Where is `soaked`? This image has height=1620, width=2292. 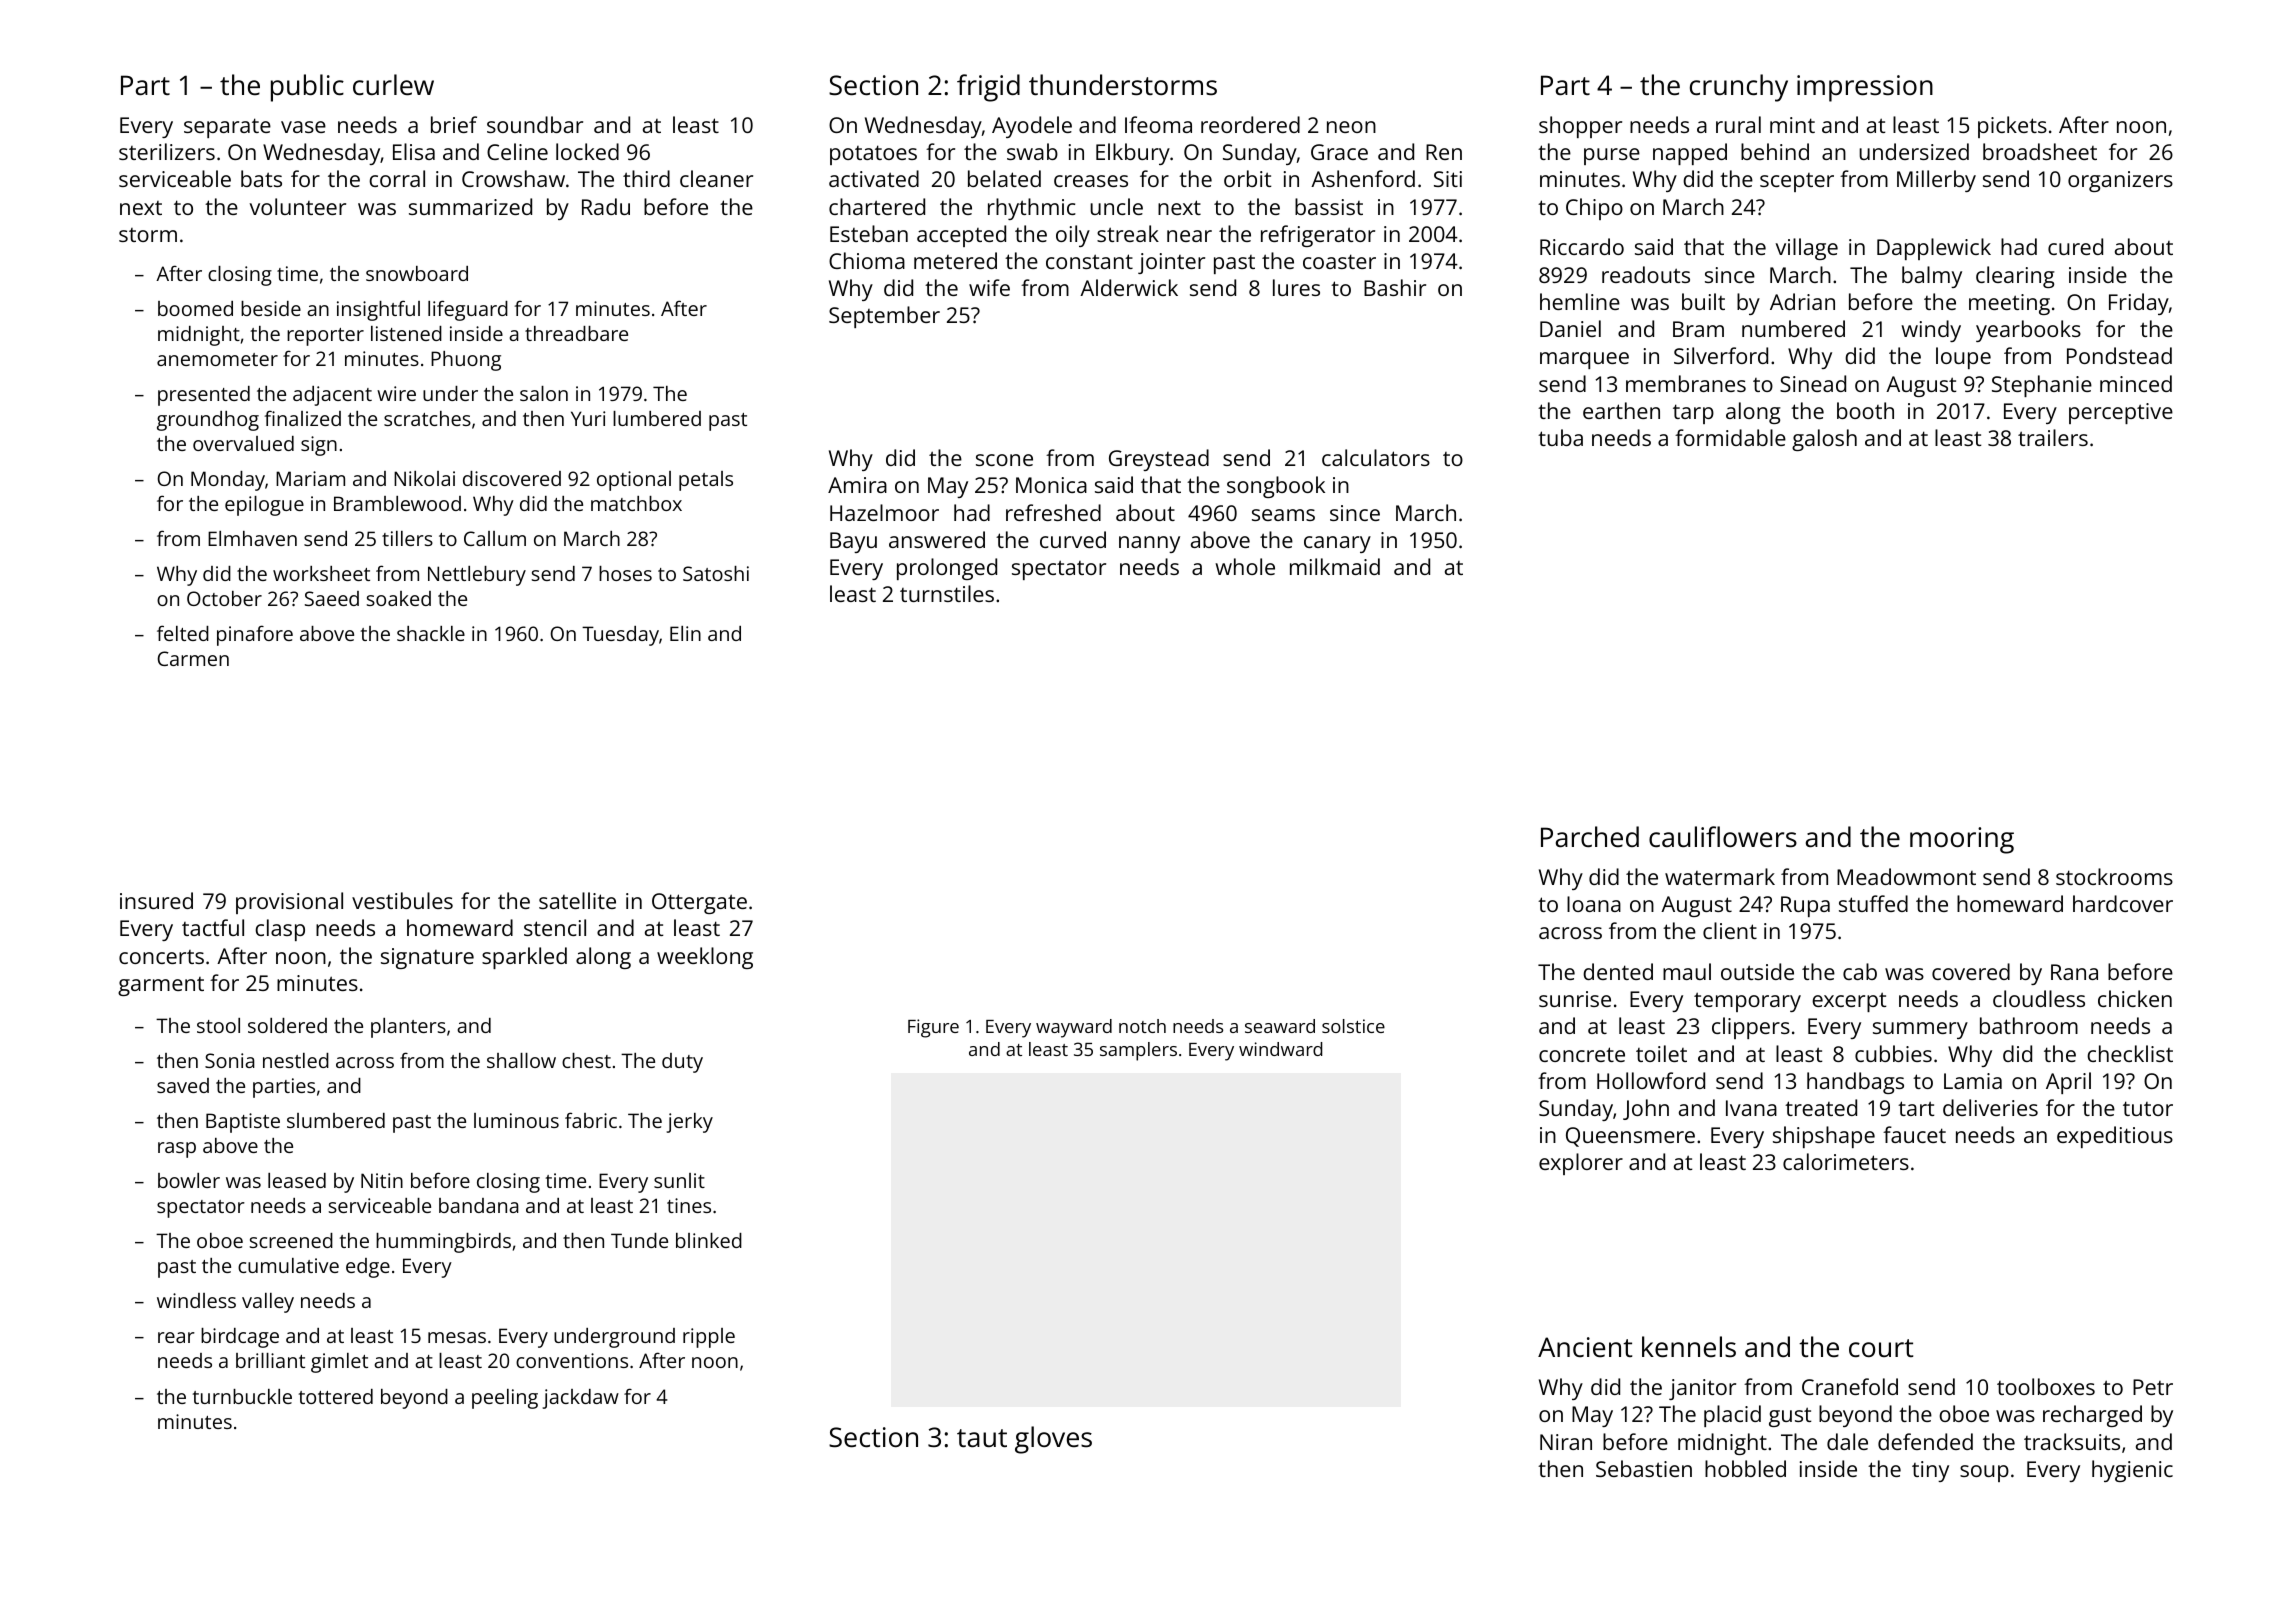
soaked is located at coordinates (399, 598).
